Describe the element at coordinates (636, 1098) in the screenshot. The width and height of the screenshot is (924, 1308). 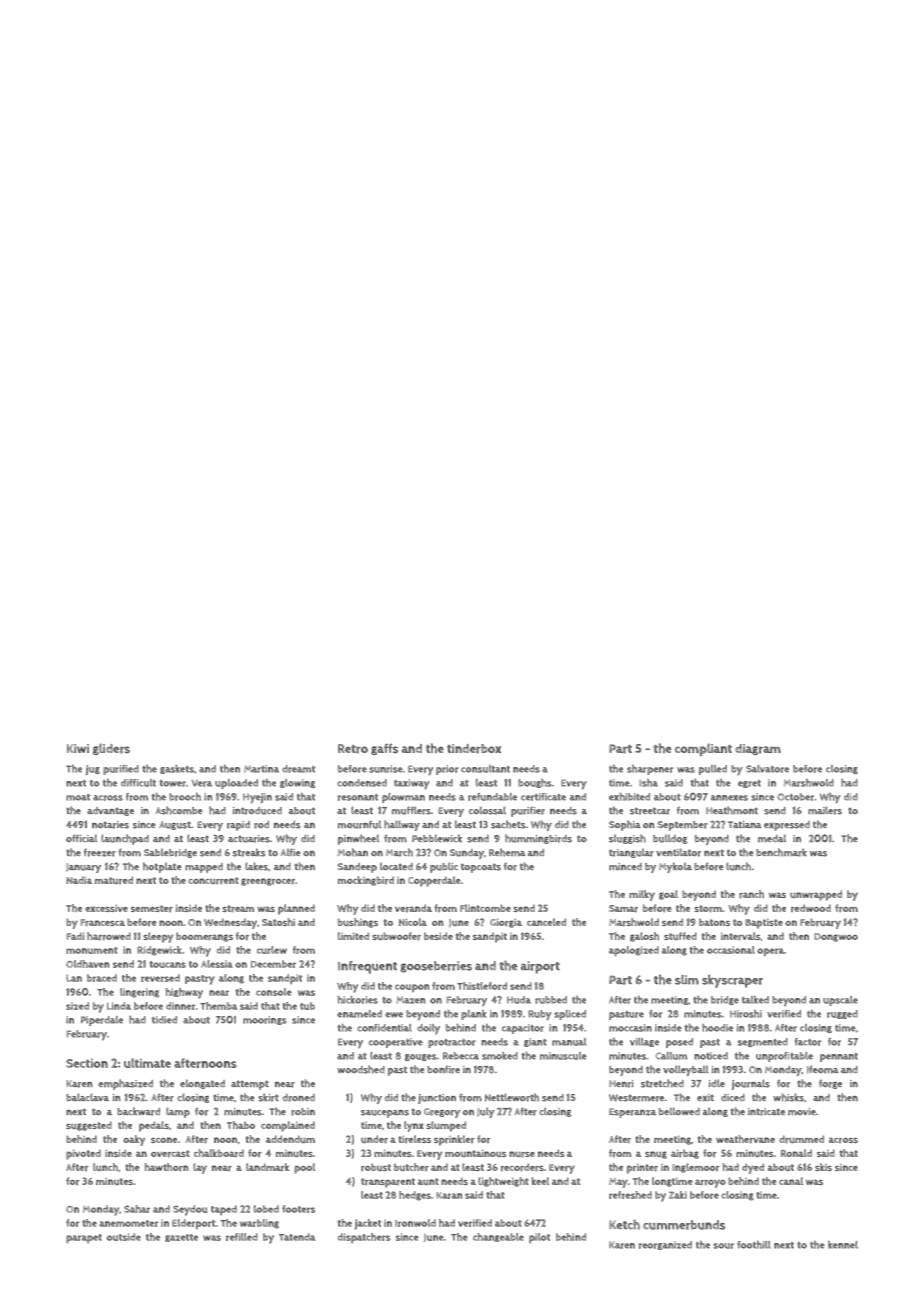
I see `Westermere` at that location.
